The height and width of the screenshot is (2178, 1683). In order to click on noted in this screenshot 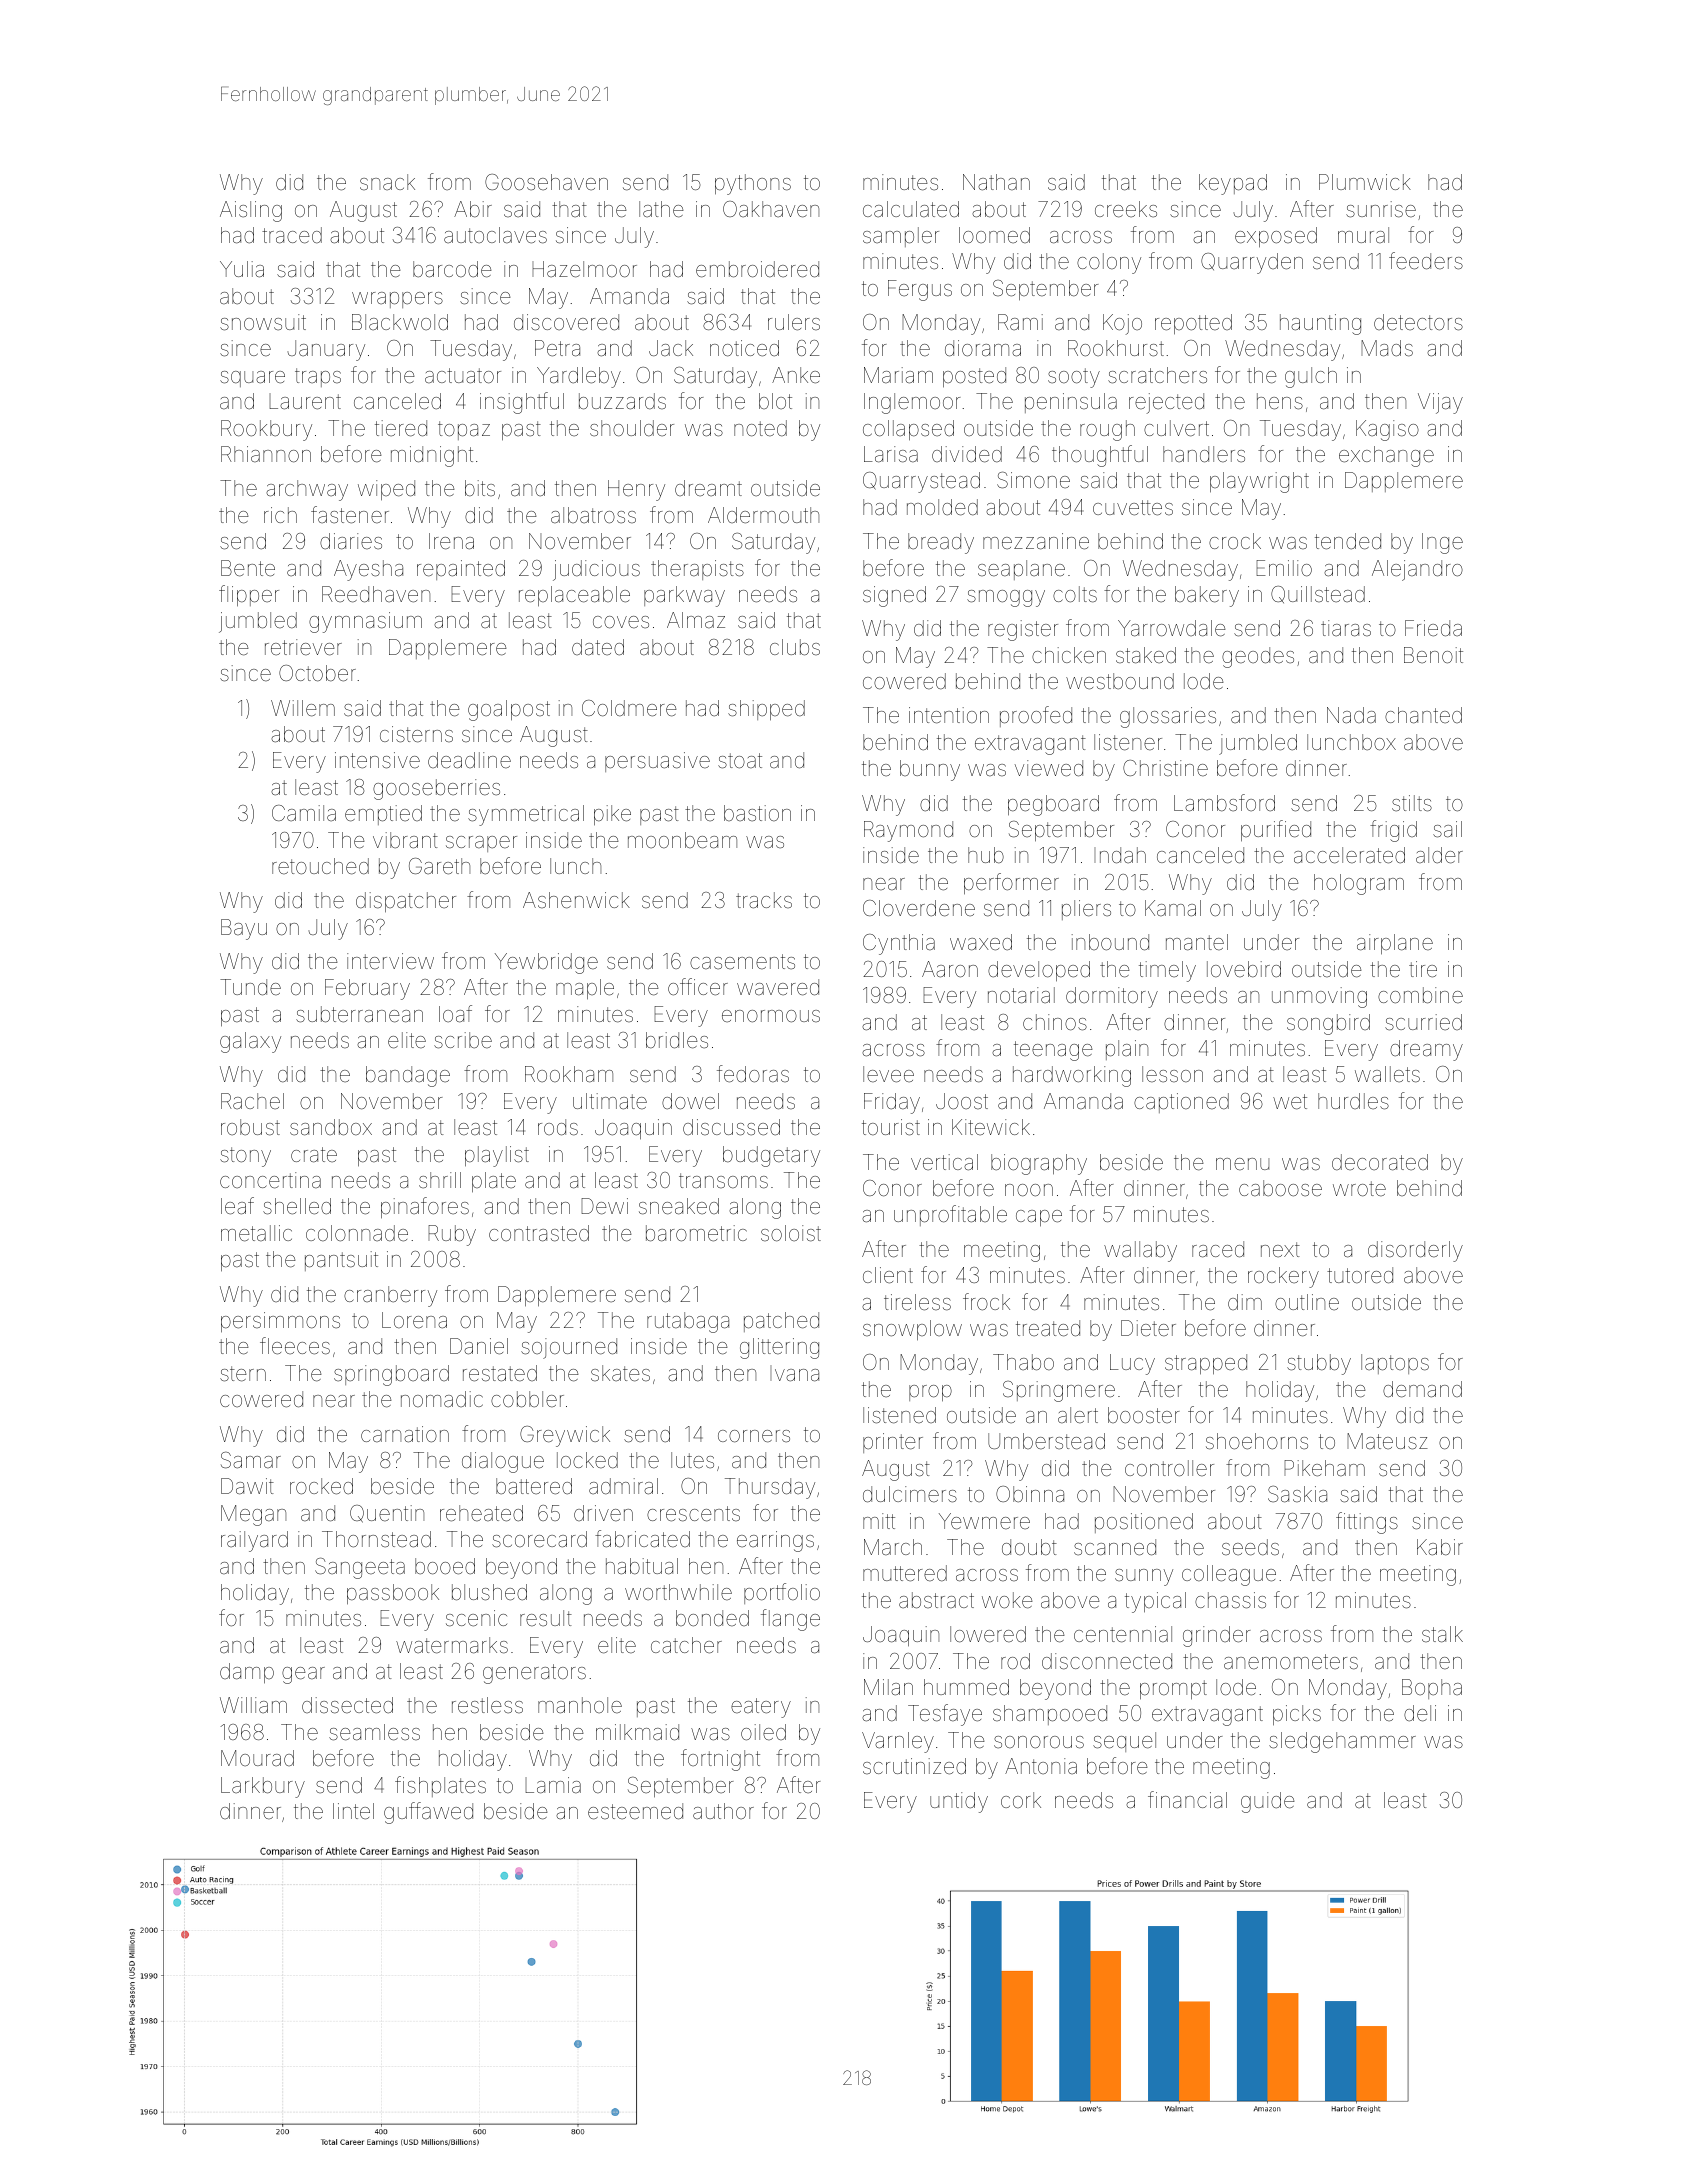, I will do `click(760, 428)`.
